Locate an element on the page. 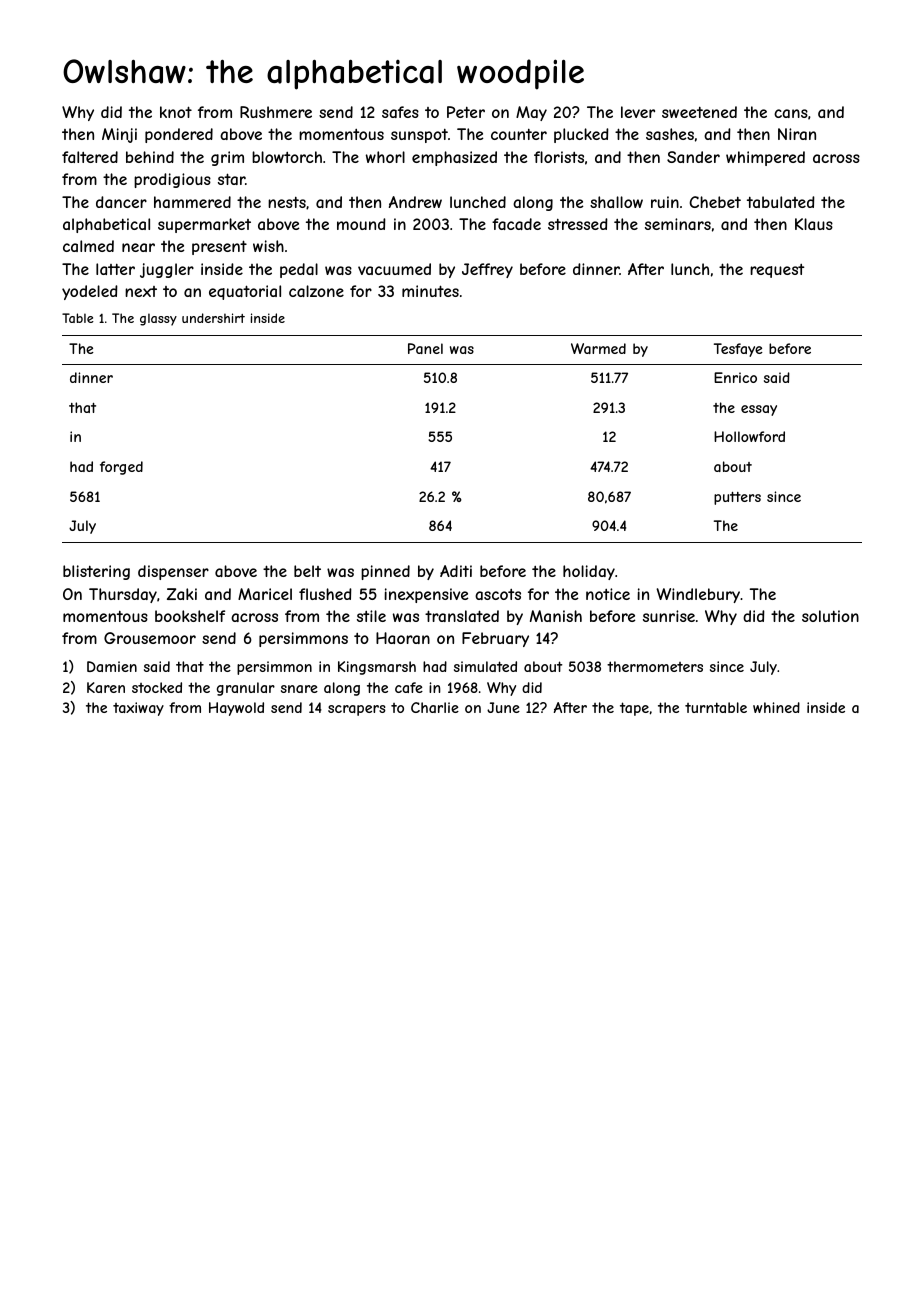 The height and width of the page is (1308, 924). bookshelf is located at coordinates (190, 616).
